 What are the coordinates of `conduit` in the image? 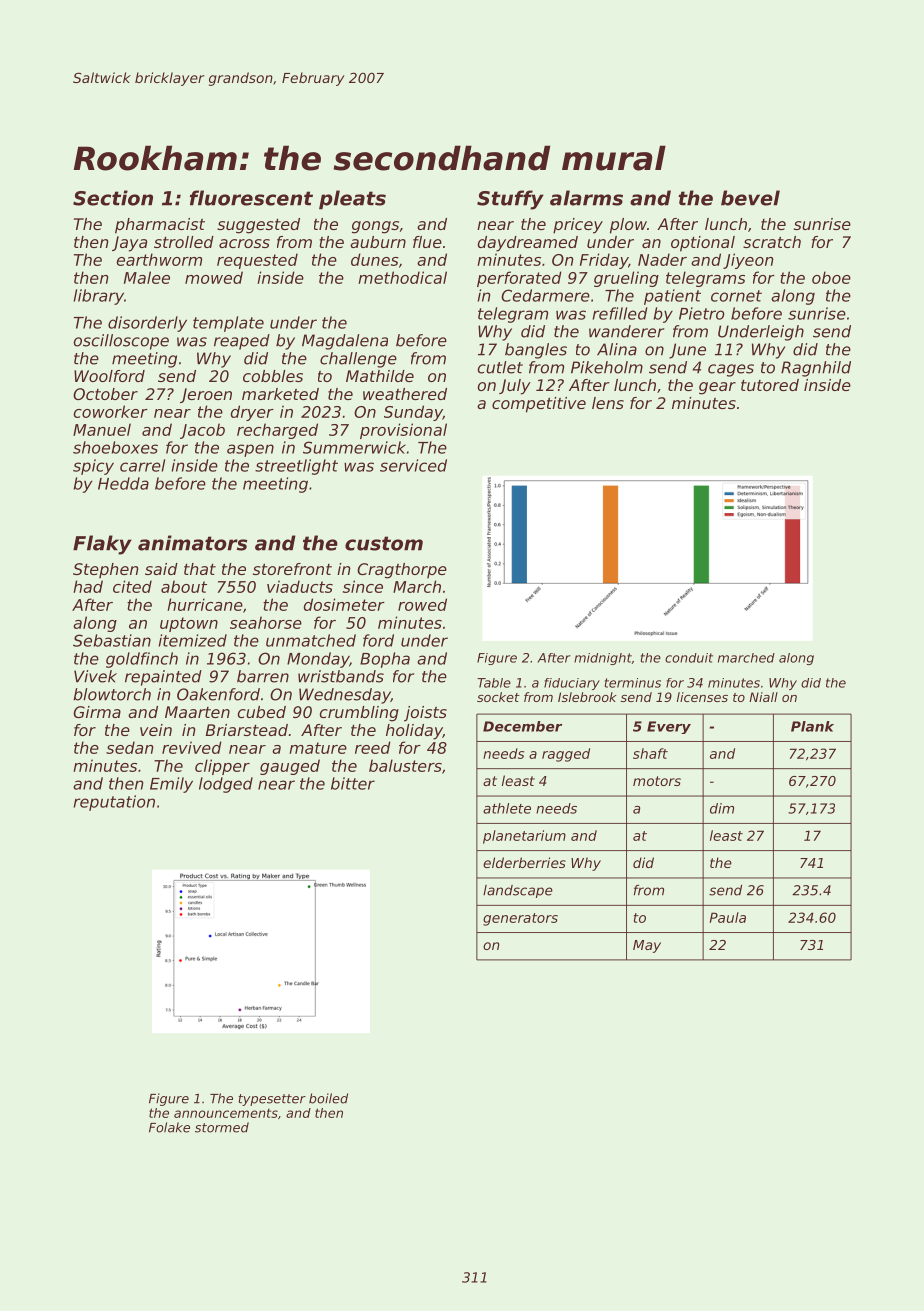 It's located at (689, 658).
